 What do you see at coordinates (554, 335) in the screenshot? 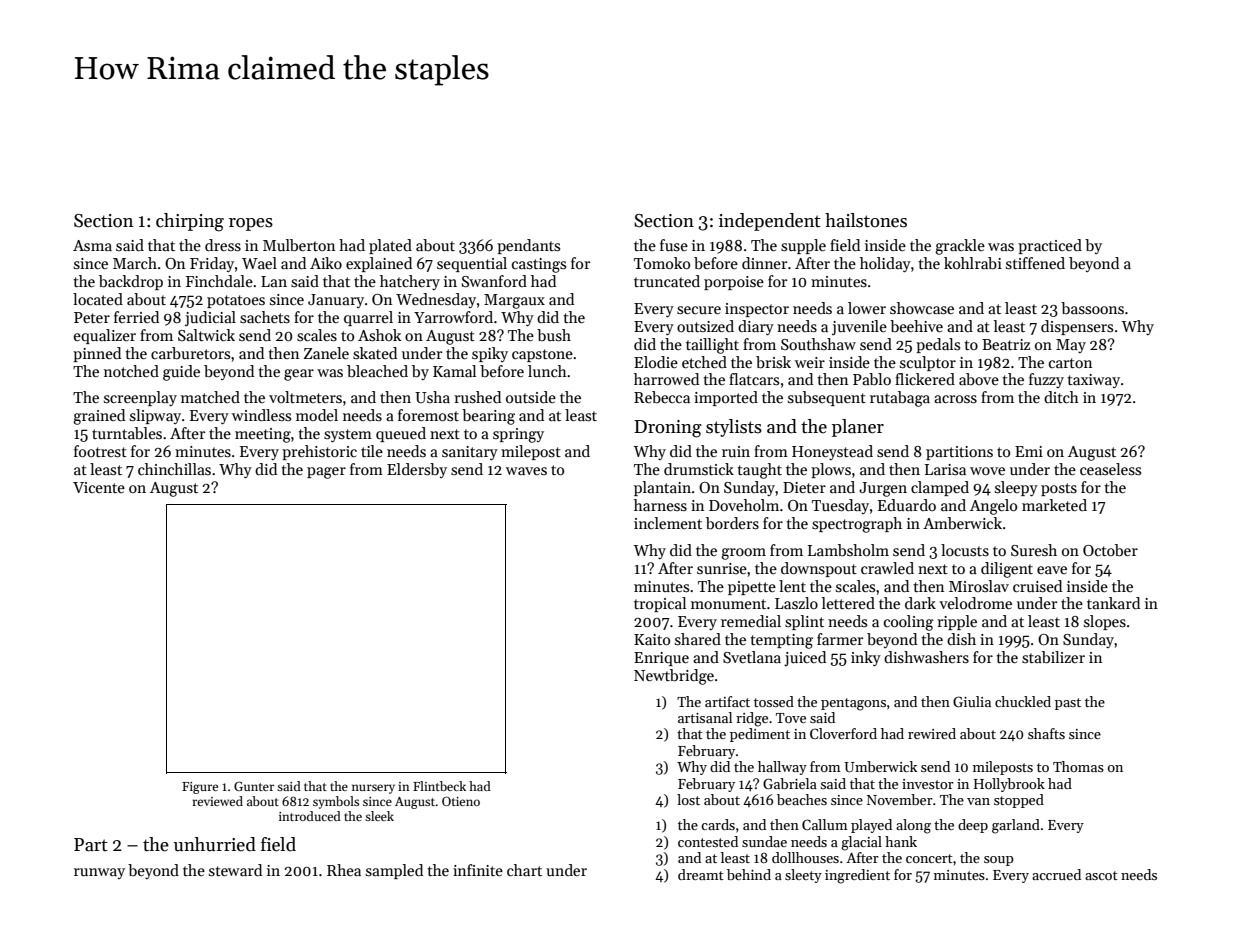
I see `bush` at bounding box center [554, 335].
